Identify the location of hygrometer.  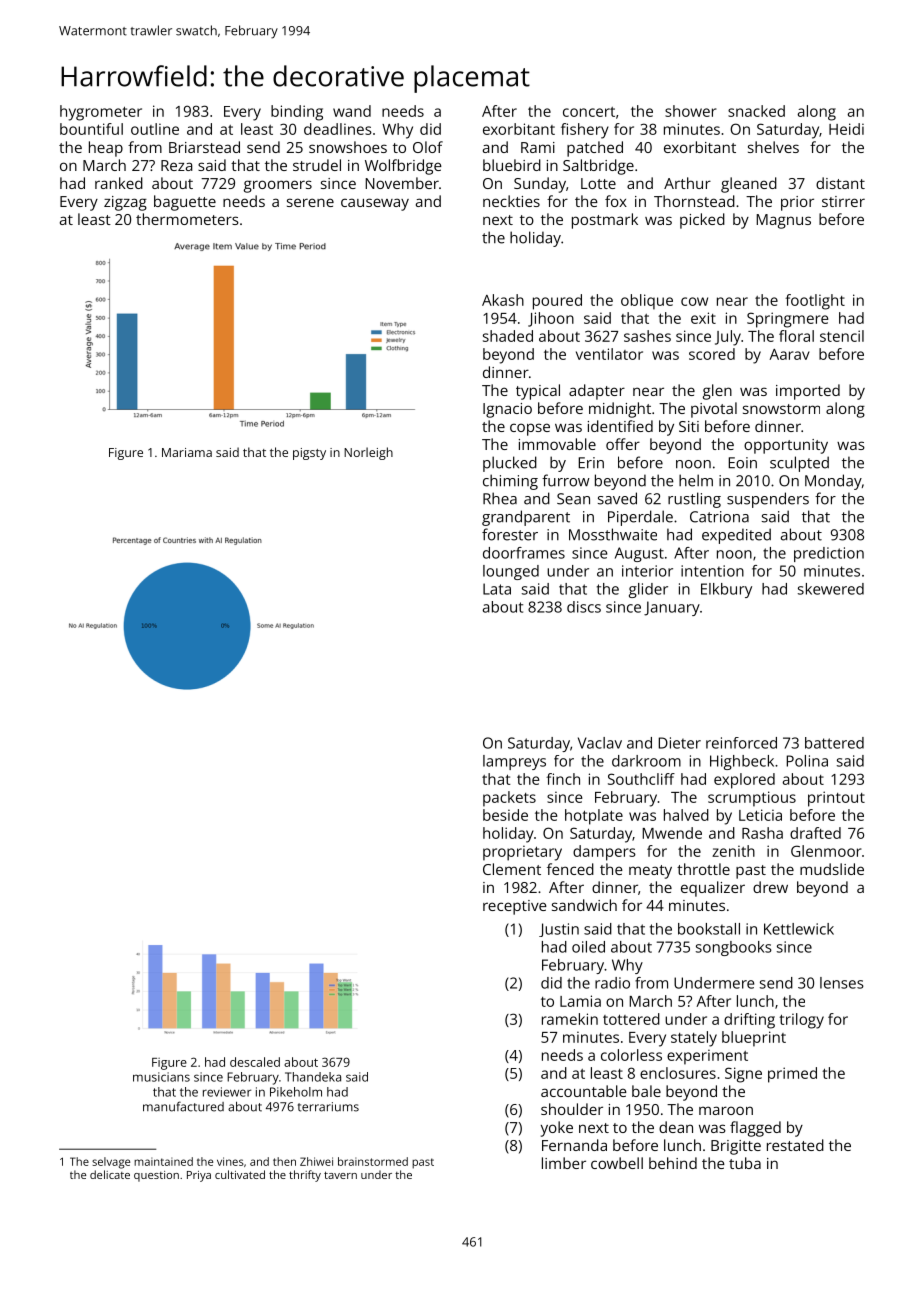
(101, 113).
